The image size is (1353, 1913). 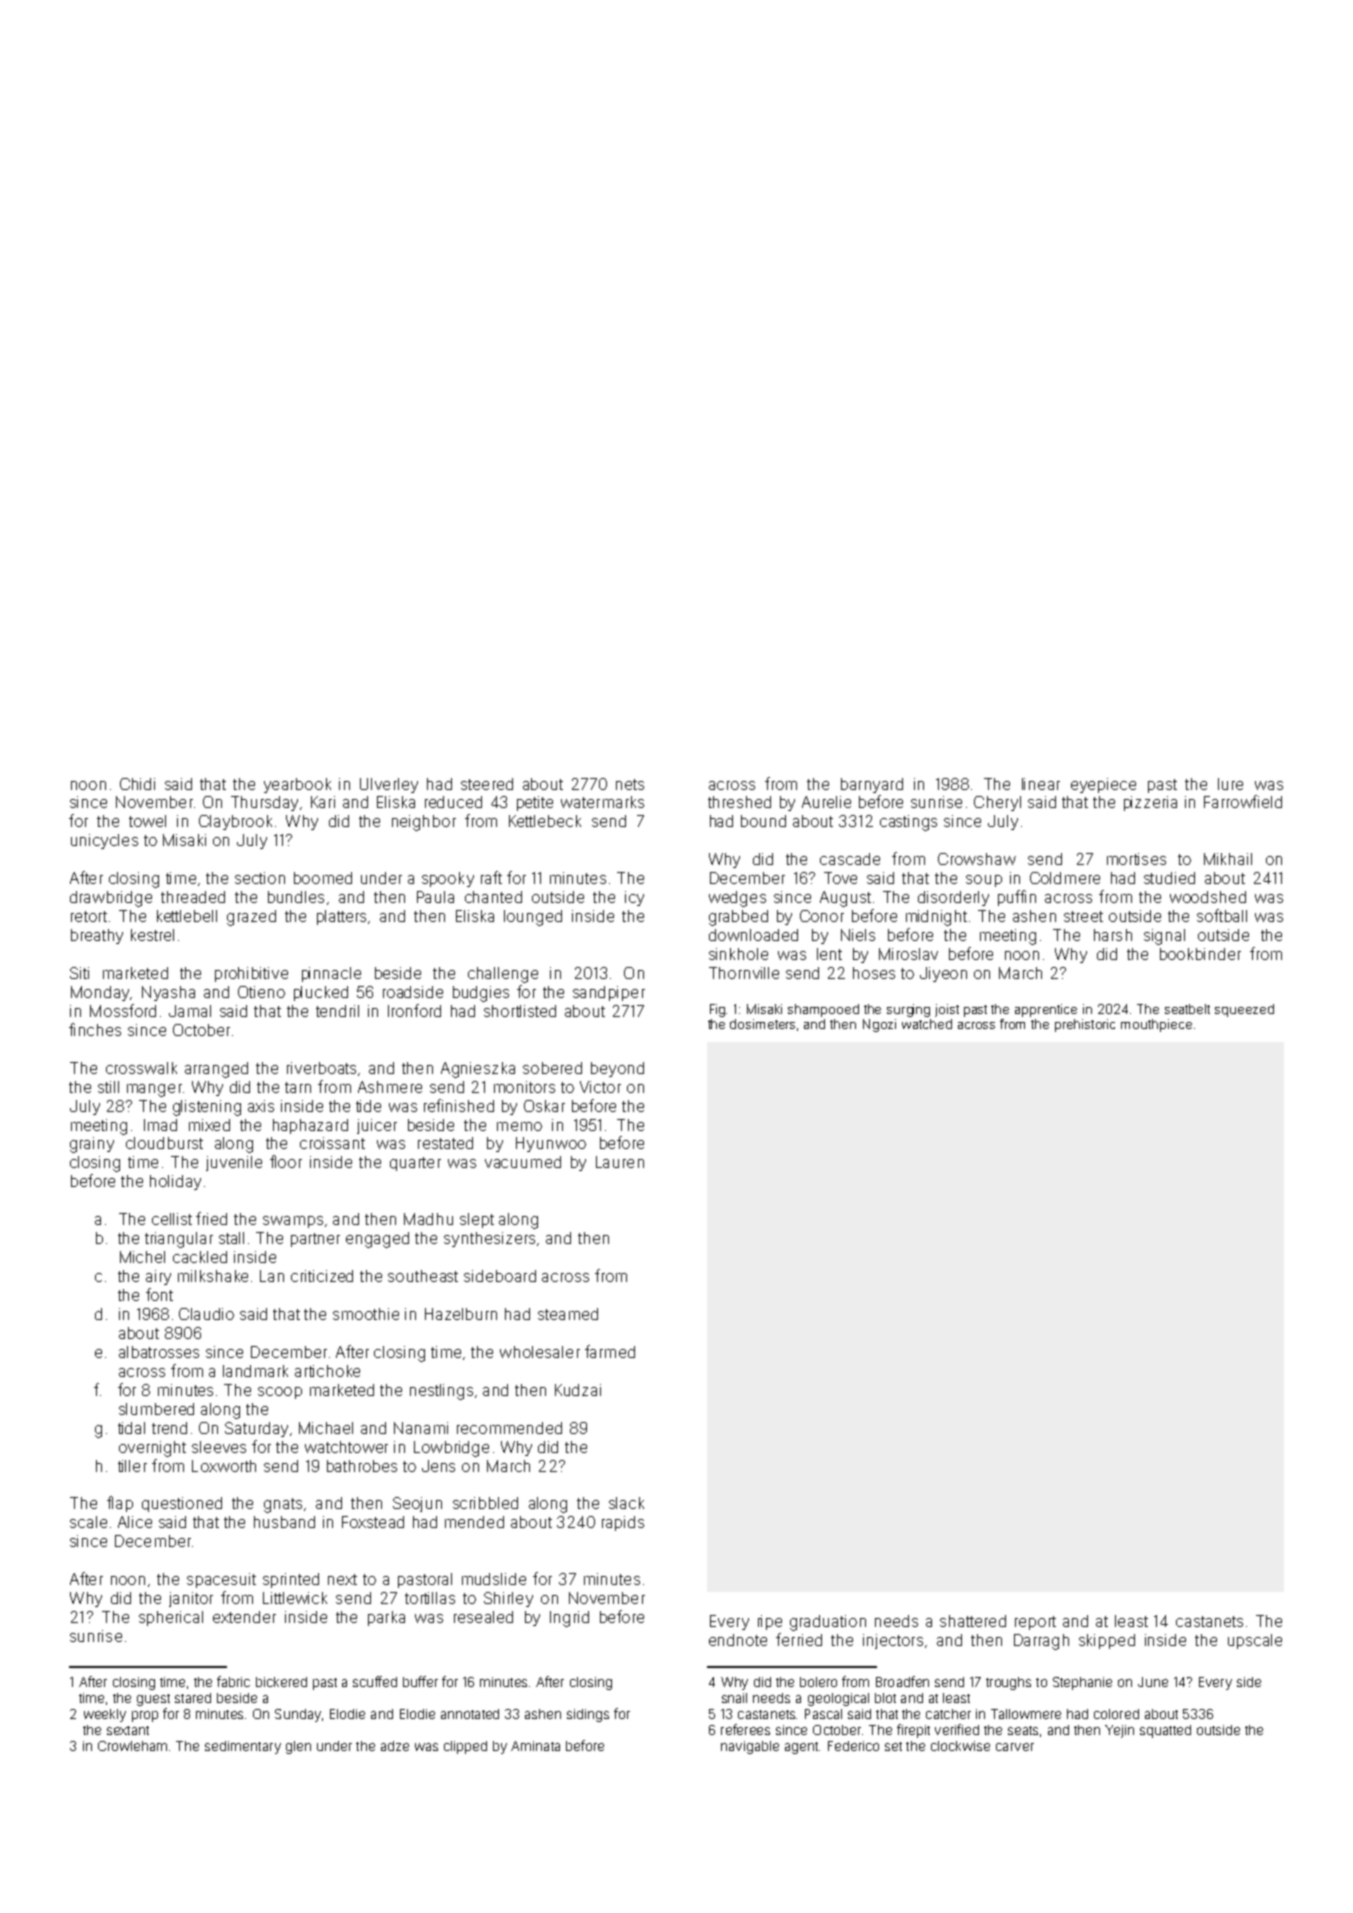 What do you see at coordinates (1103, 785) in the screenshot?
I see `eyepiece` at bounding box center [1103, 785].
